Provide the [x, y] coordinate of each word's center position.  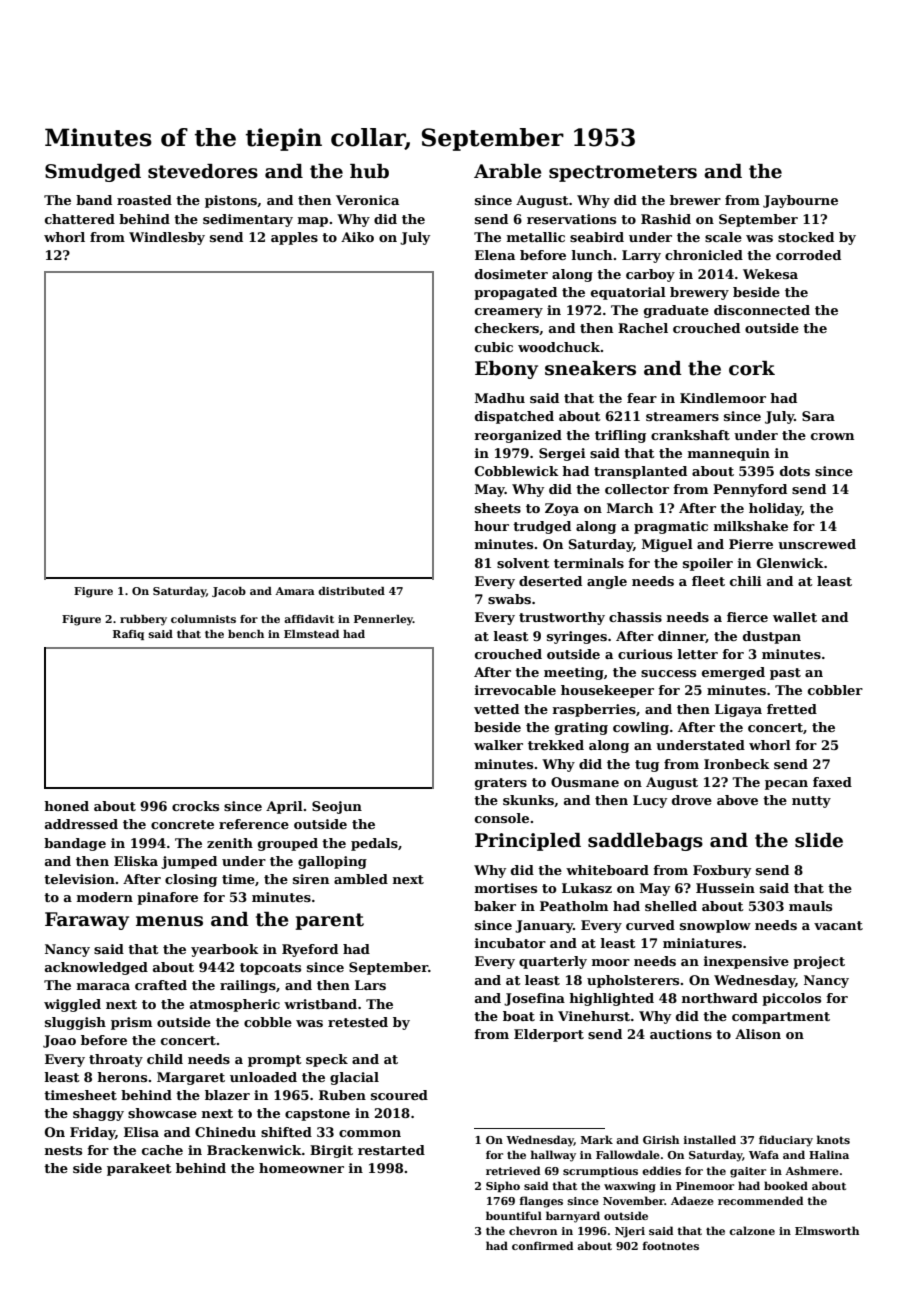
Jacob [229, 592]
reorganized [518, 436]
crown [832, 436]
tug [647, 766]
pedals [374, 844]
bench [246, 634]
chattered [80, 219]
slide [819, 840]
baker [495, 906]
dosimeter [511, 274]
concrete [182, 824]
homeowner [301, 1168]
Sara [818, 416]
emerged [733, 673]
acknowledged [96, 968]
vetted [496, 709]
